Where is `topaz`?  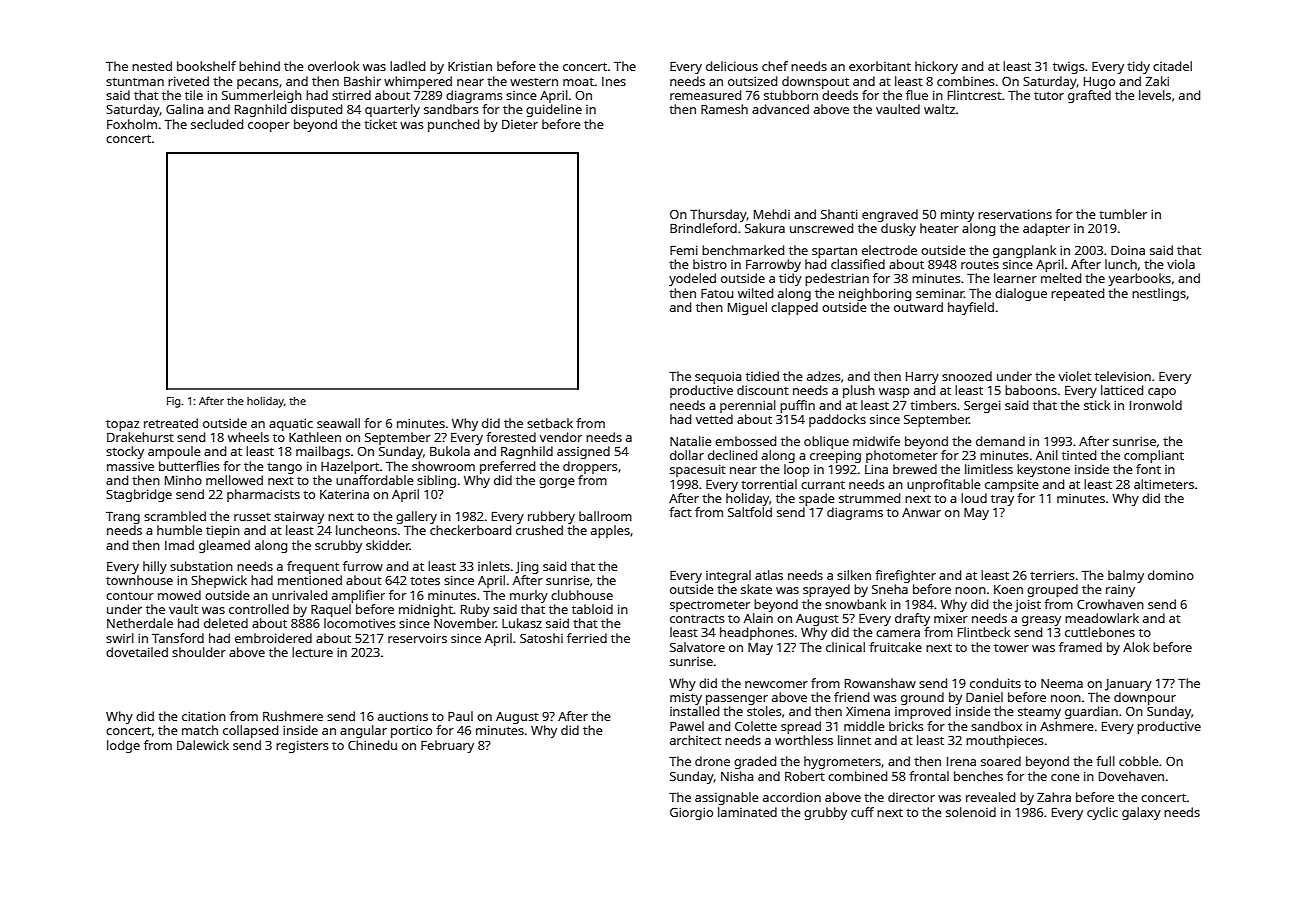
topaz is located at coordinates (122, 425).
